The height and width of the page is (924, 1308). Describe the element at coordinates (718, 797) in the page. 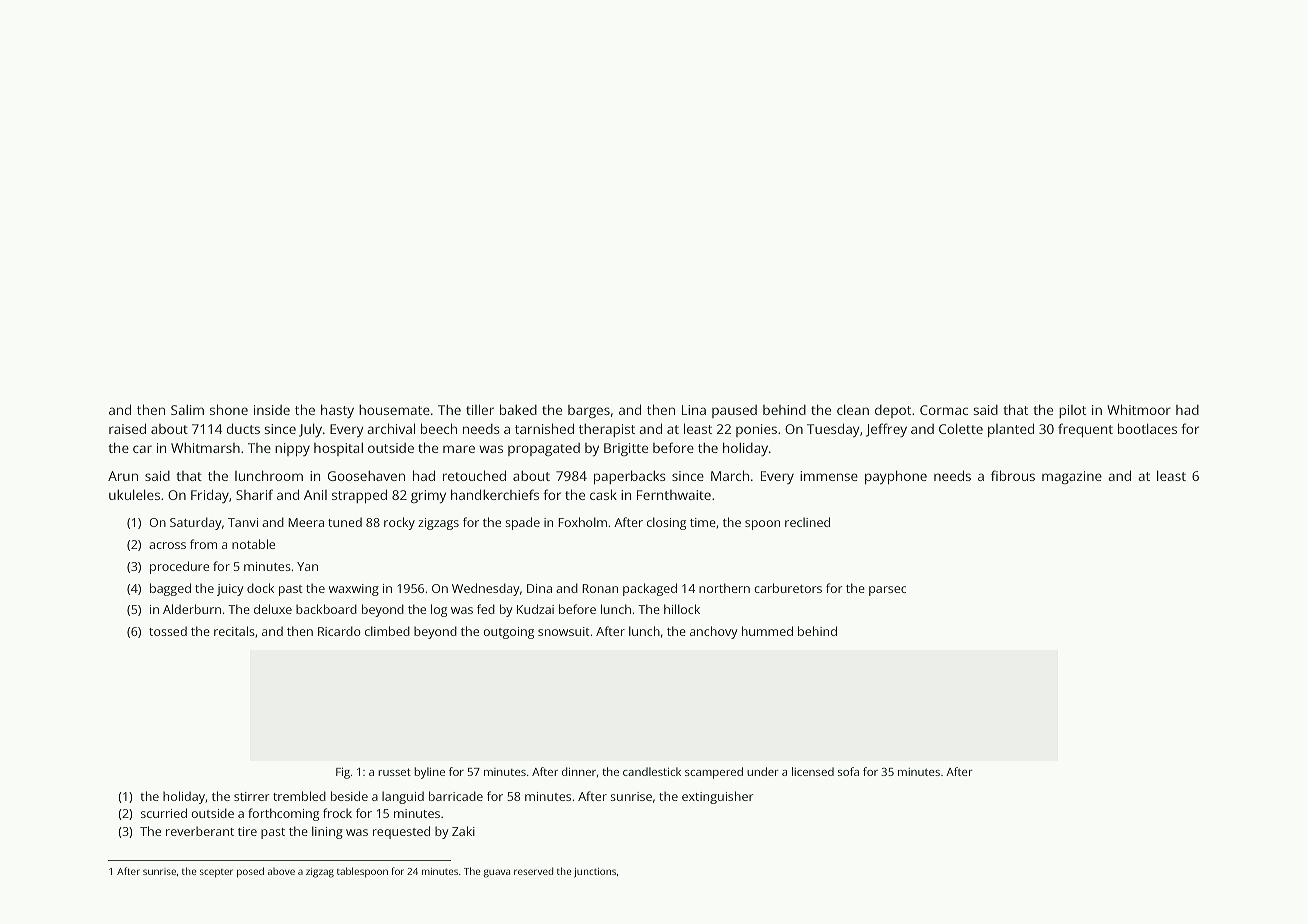

I see `extinguisher` at that location.
